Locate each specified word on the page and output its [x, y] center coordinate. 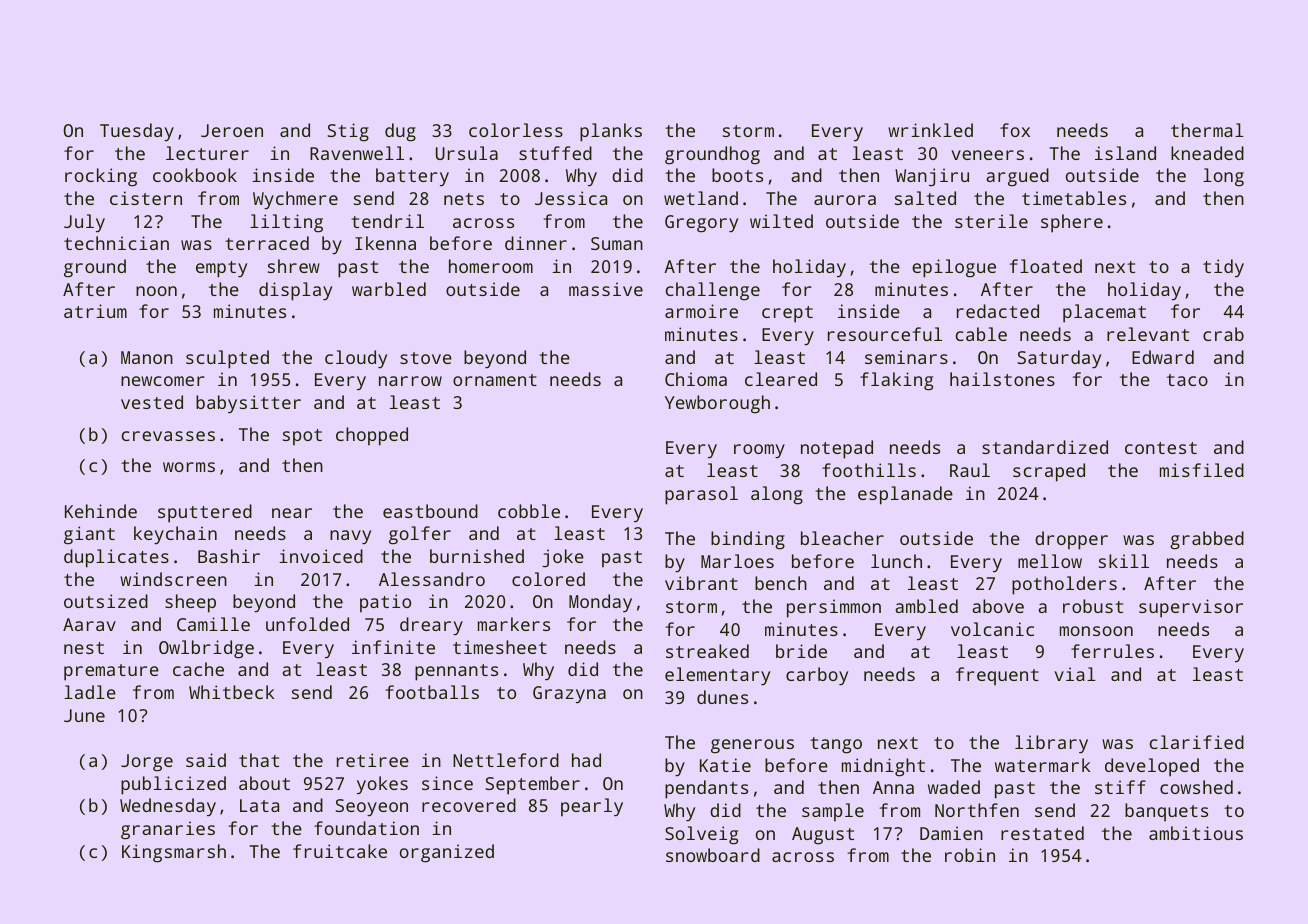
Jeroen [232, 130]
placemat [1104, 313]
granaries [168, 830]
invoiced [321, 556]
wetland [701, 198]
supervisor [1191, 608]
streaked [707, 651]
